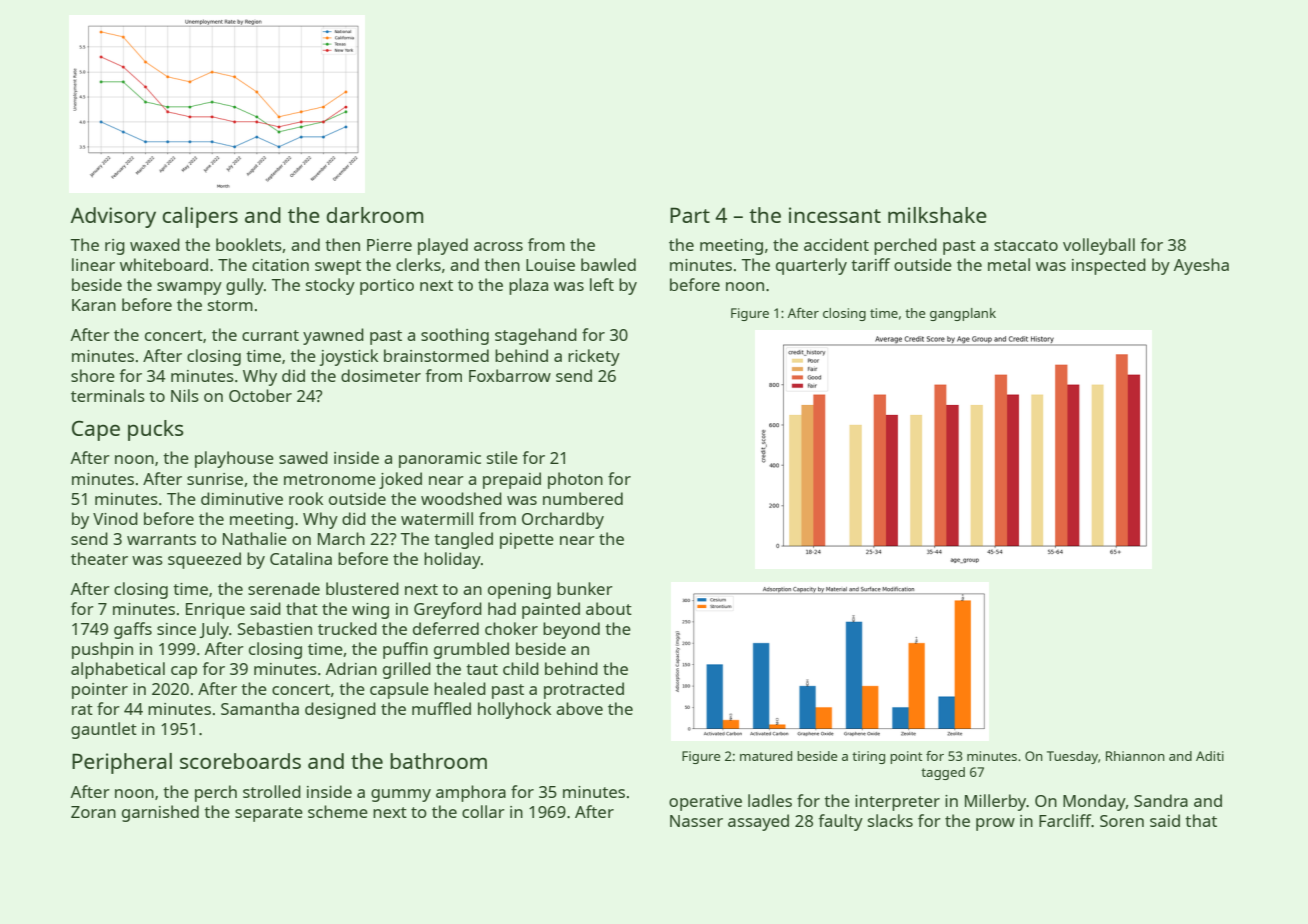  What do you see at coordinates (338, 811) in the screenshot?
I see `scheme` at bounding box center [338, 811].
